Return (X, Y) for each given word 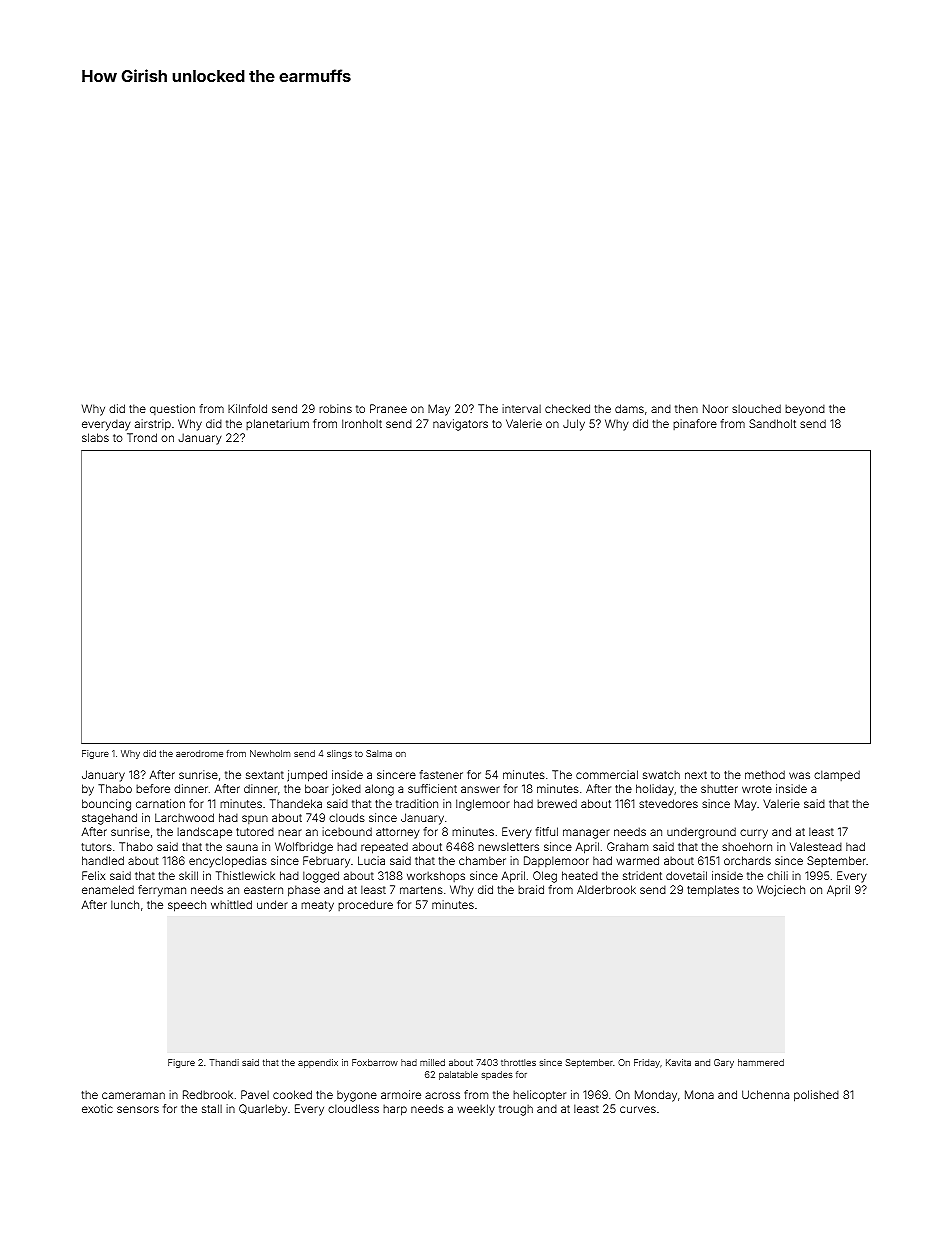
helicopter (539, 1096)
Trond (142, 437)
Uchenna (765, 1094)
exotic (97, 1108)
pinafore (695, 424)
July (574, 425)
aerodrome (199, 753)
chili (777, 875)
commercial (607, 774)
